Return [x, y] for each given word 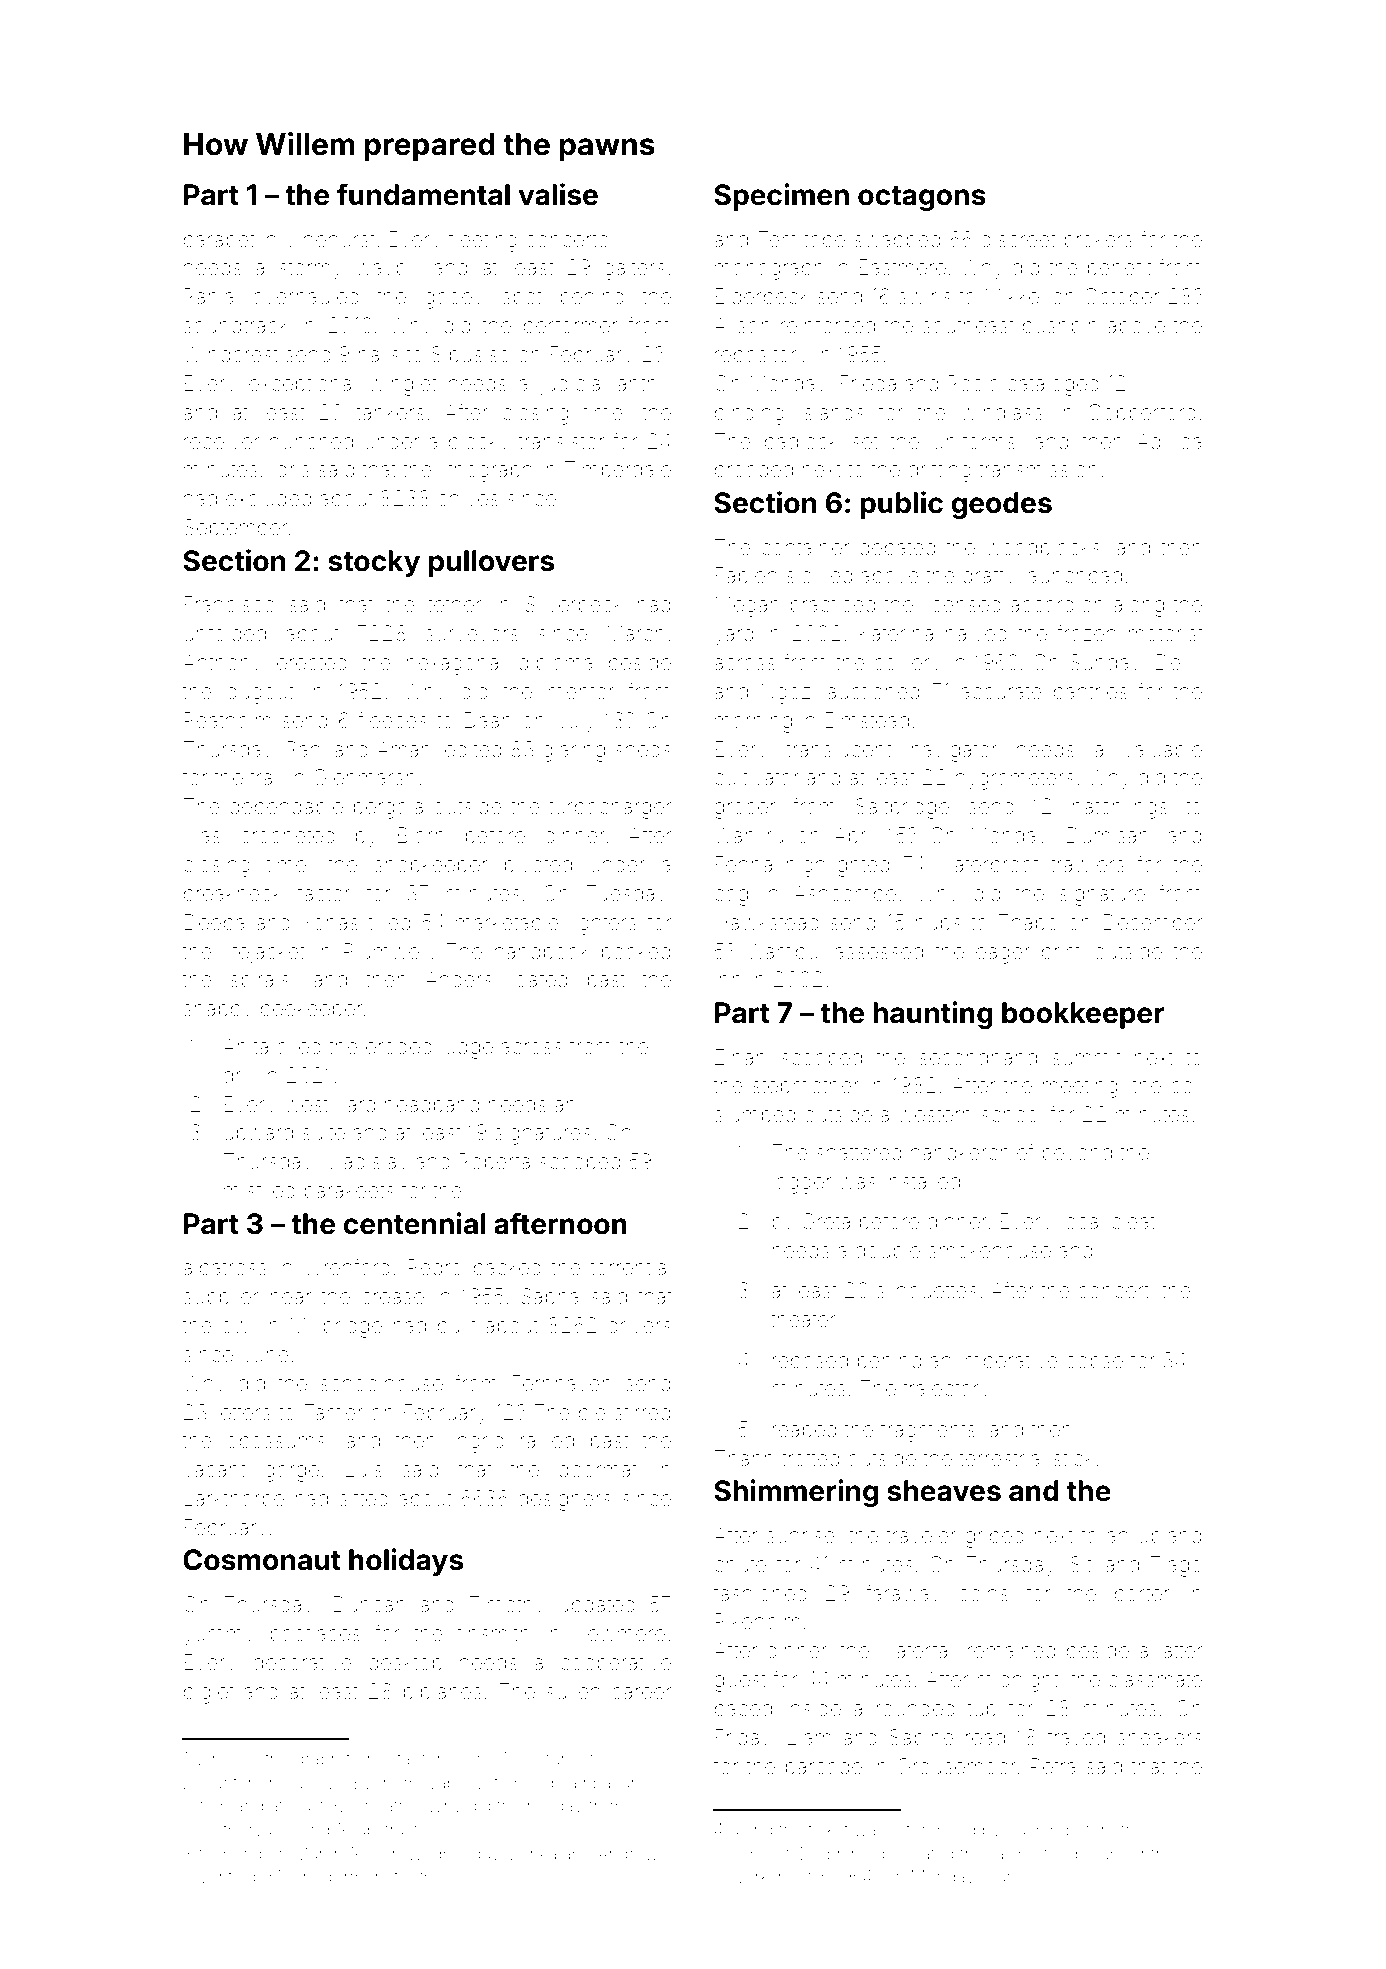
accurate [1001, 691]
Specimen [781, 197]
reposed [810, 1362]
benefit [1119, 266]
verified [228, 1876]
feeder [1068, 1853]
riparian [611, 1784]
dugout [260, 694]
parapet [219, 242]
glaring [574, 751]
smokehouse [990, 1250]
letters [244, 1412]
